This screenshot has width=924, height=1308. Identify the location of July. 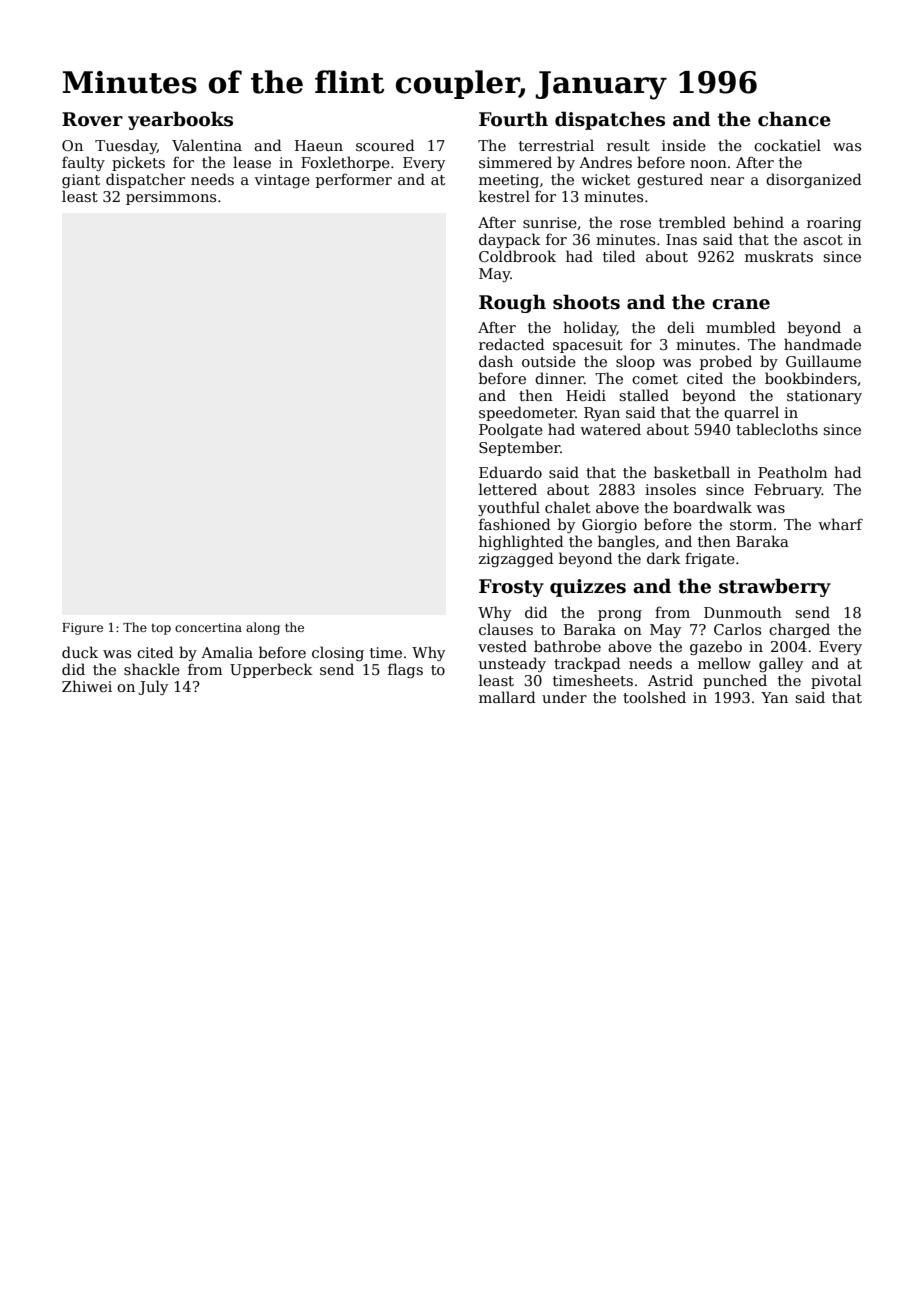
(153, 687).
